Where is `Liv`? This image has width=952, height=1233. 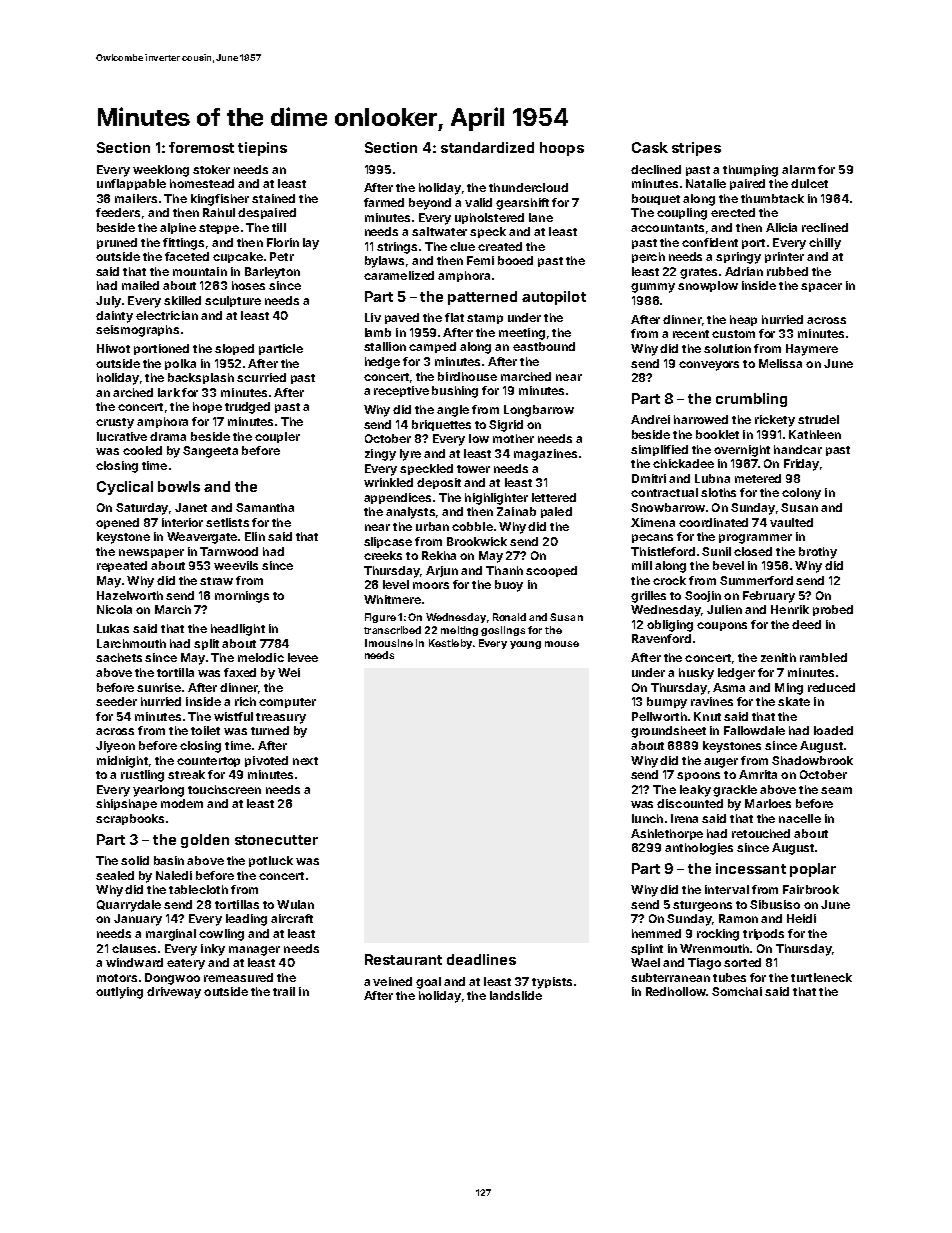 Liv is located at coordinates (373, 317).
